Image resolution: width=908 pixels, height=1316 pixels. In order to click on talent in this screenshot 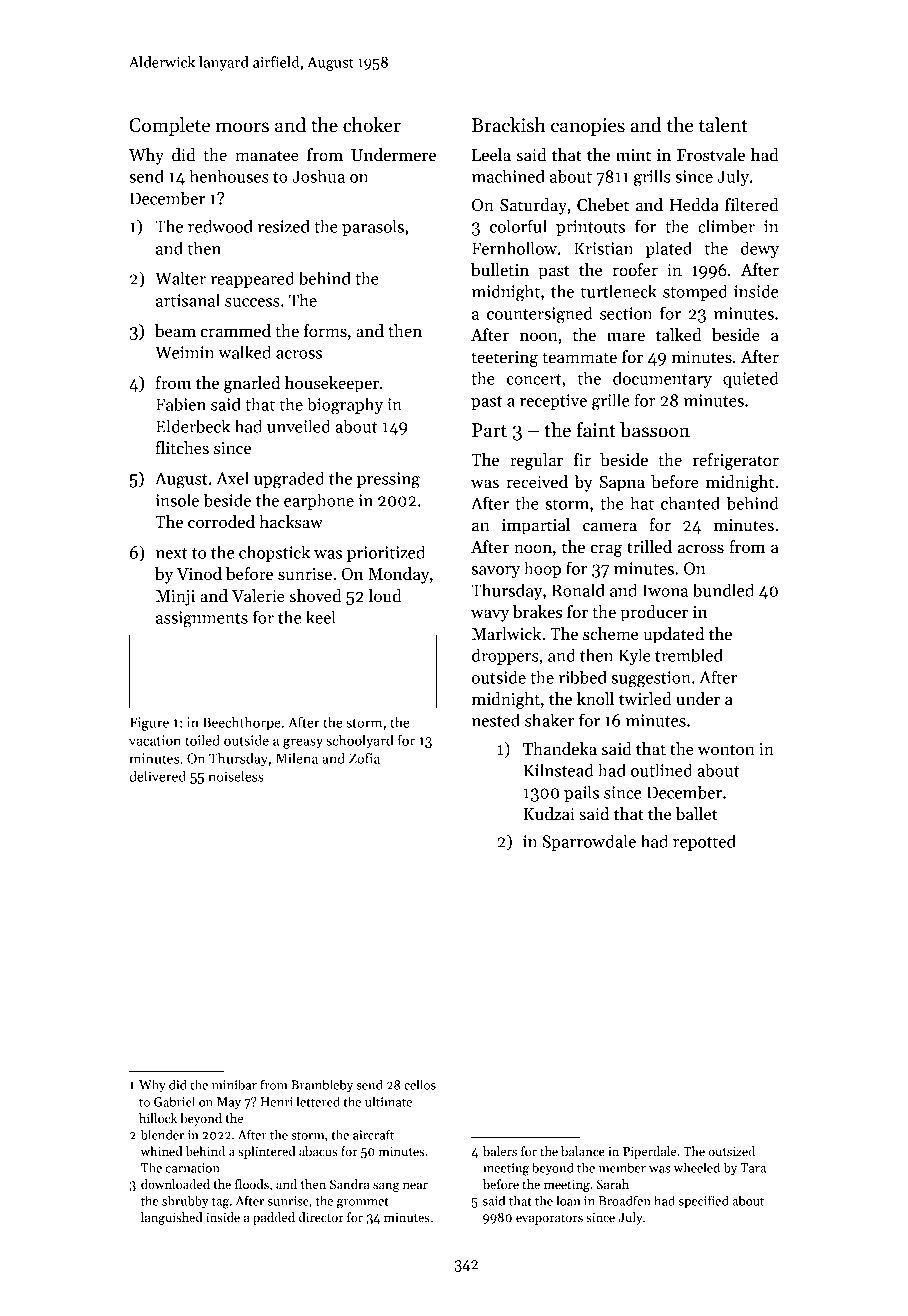, I will do `click(723, 125)`.
